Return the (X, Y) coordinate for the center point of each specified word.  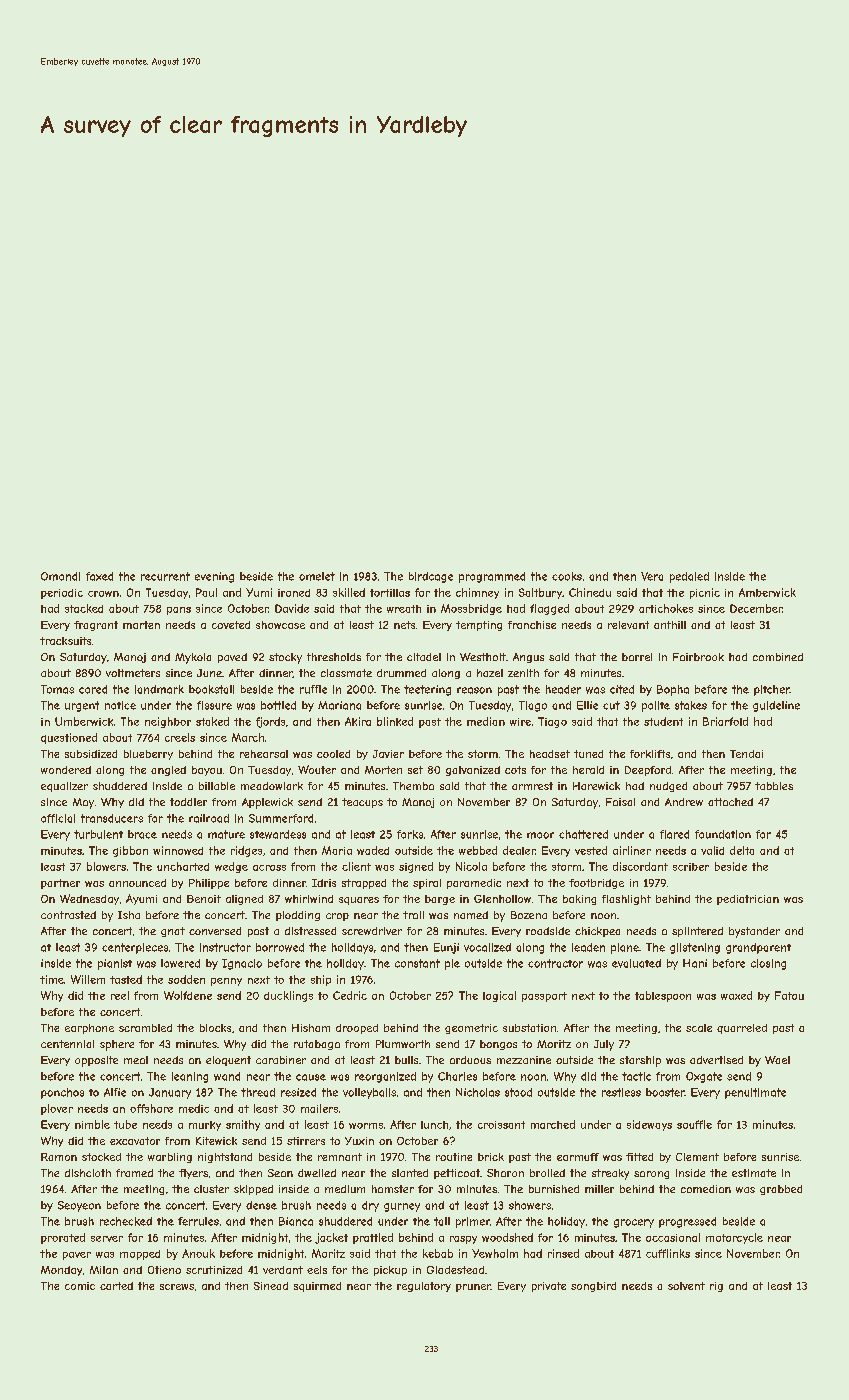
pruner (473, 1288)
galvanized (473, 771)
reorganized (385, 1077)
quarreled (742, 1029)
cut (611, 705)
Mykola (193, 658)
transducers (112, 818)
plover (57, 1109)
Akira (358, 721)
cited (622, 689)
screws (177, 1287)
